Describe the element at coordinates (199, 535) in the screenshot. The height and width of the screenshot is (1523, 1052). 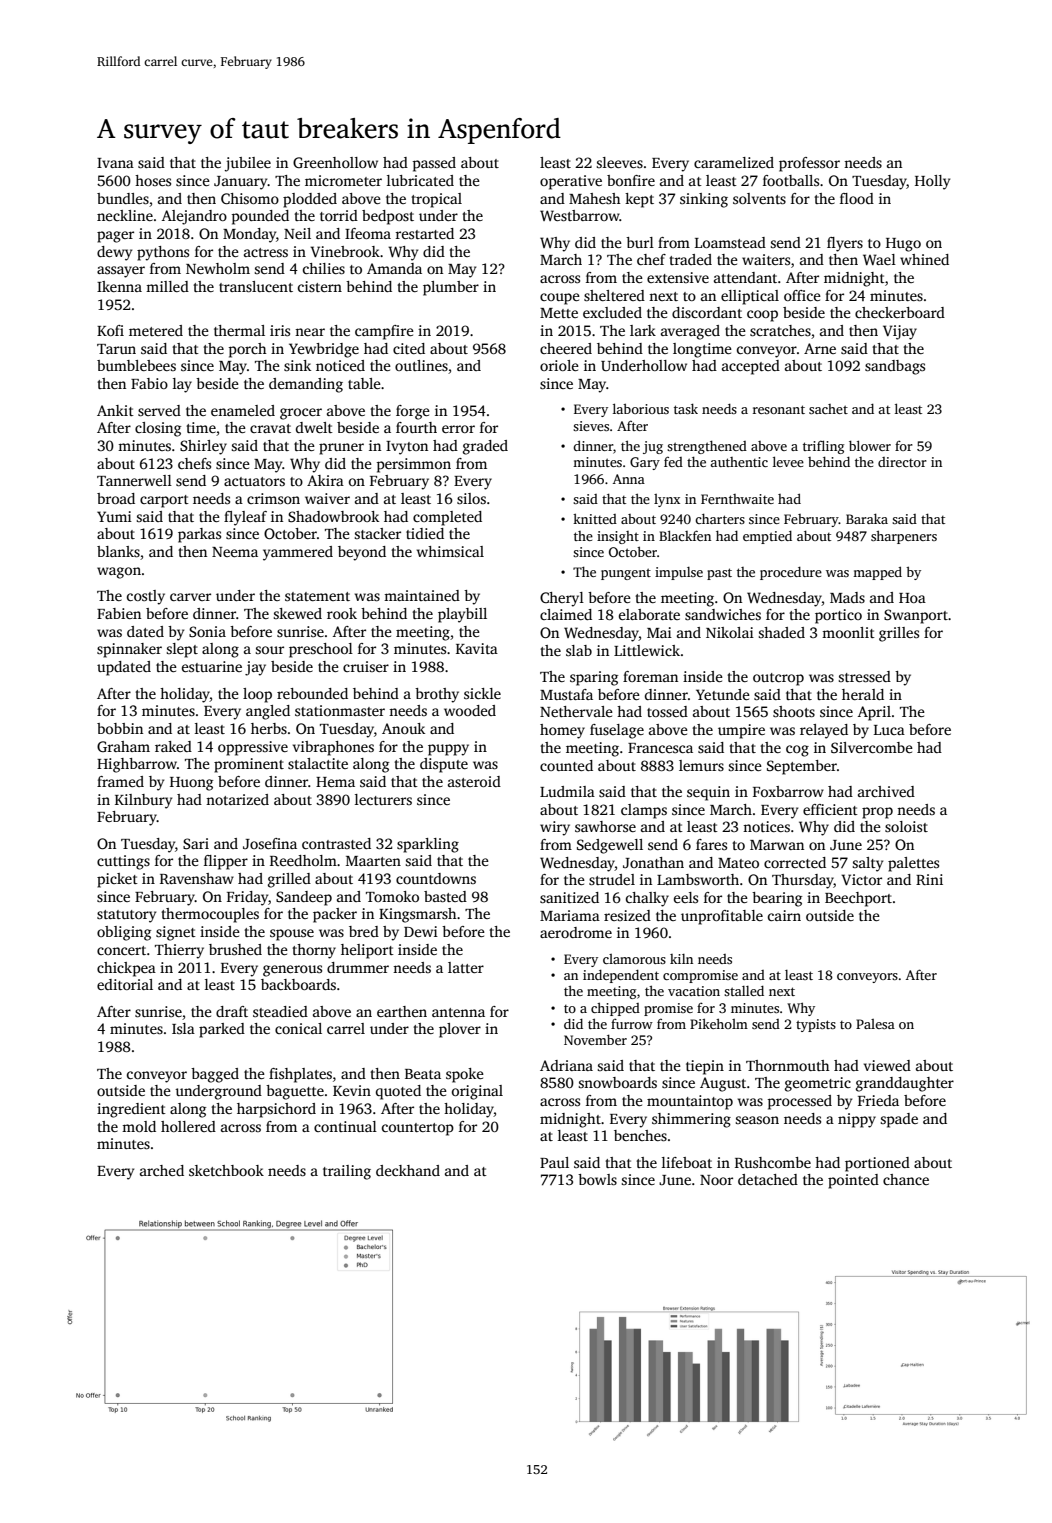
I see `parkas` at that location.
